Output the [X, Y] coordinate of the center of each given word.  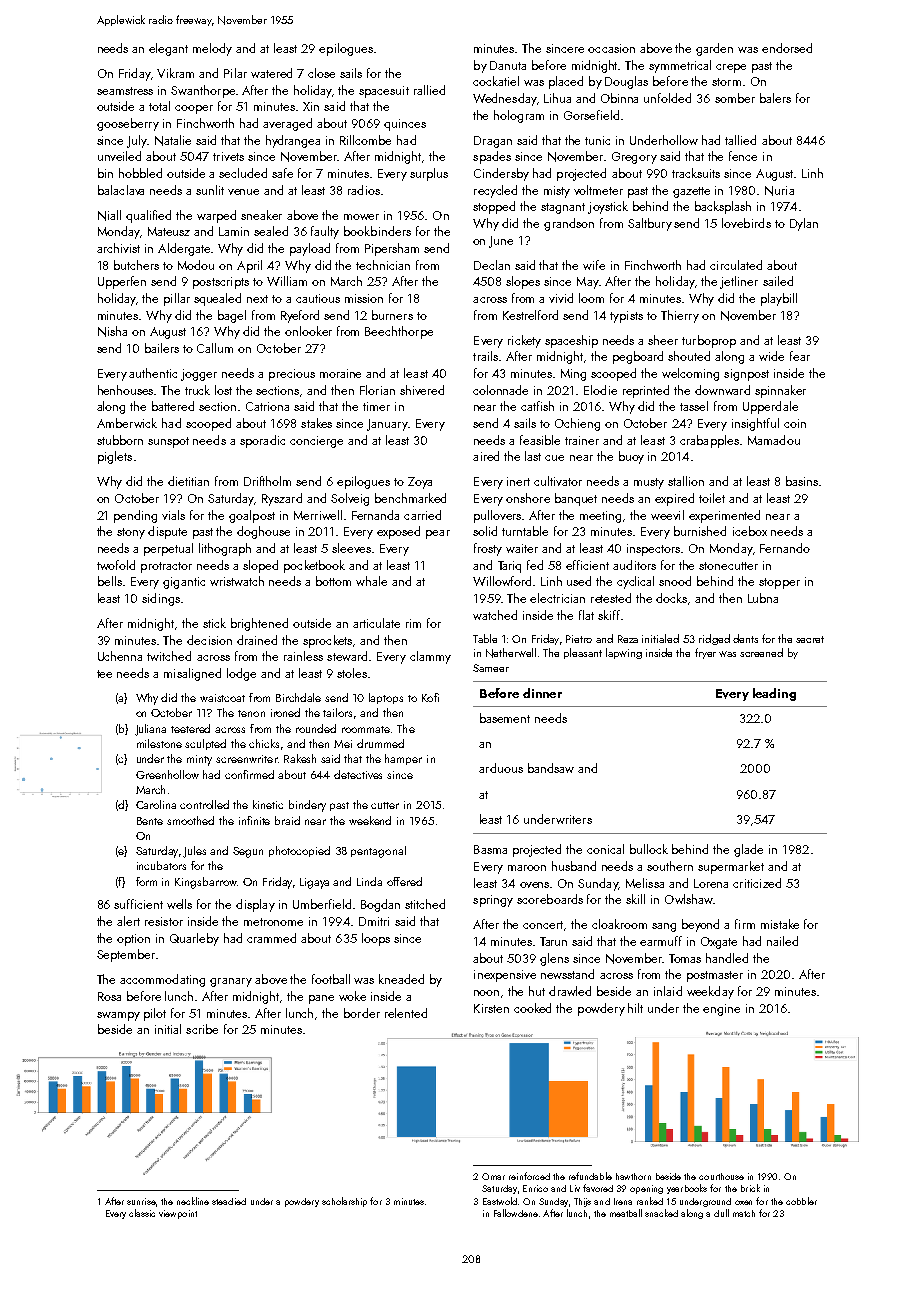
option [133, 940]
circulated [736, 265]
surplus [429, 174]
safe [282, 173]
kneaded [401, 979]
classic [142, 1213]
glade [748, 850]
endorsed [787, 48]
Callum [215, 348]
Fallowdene [516, 1213]
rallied [429, 90]
